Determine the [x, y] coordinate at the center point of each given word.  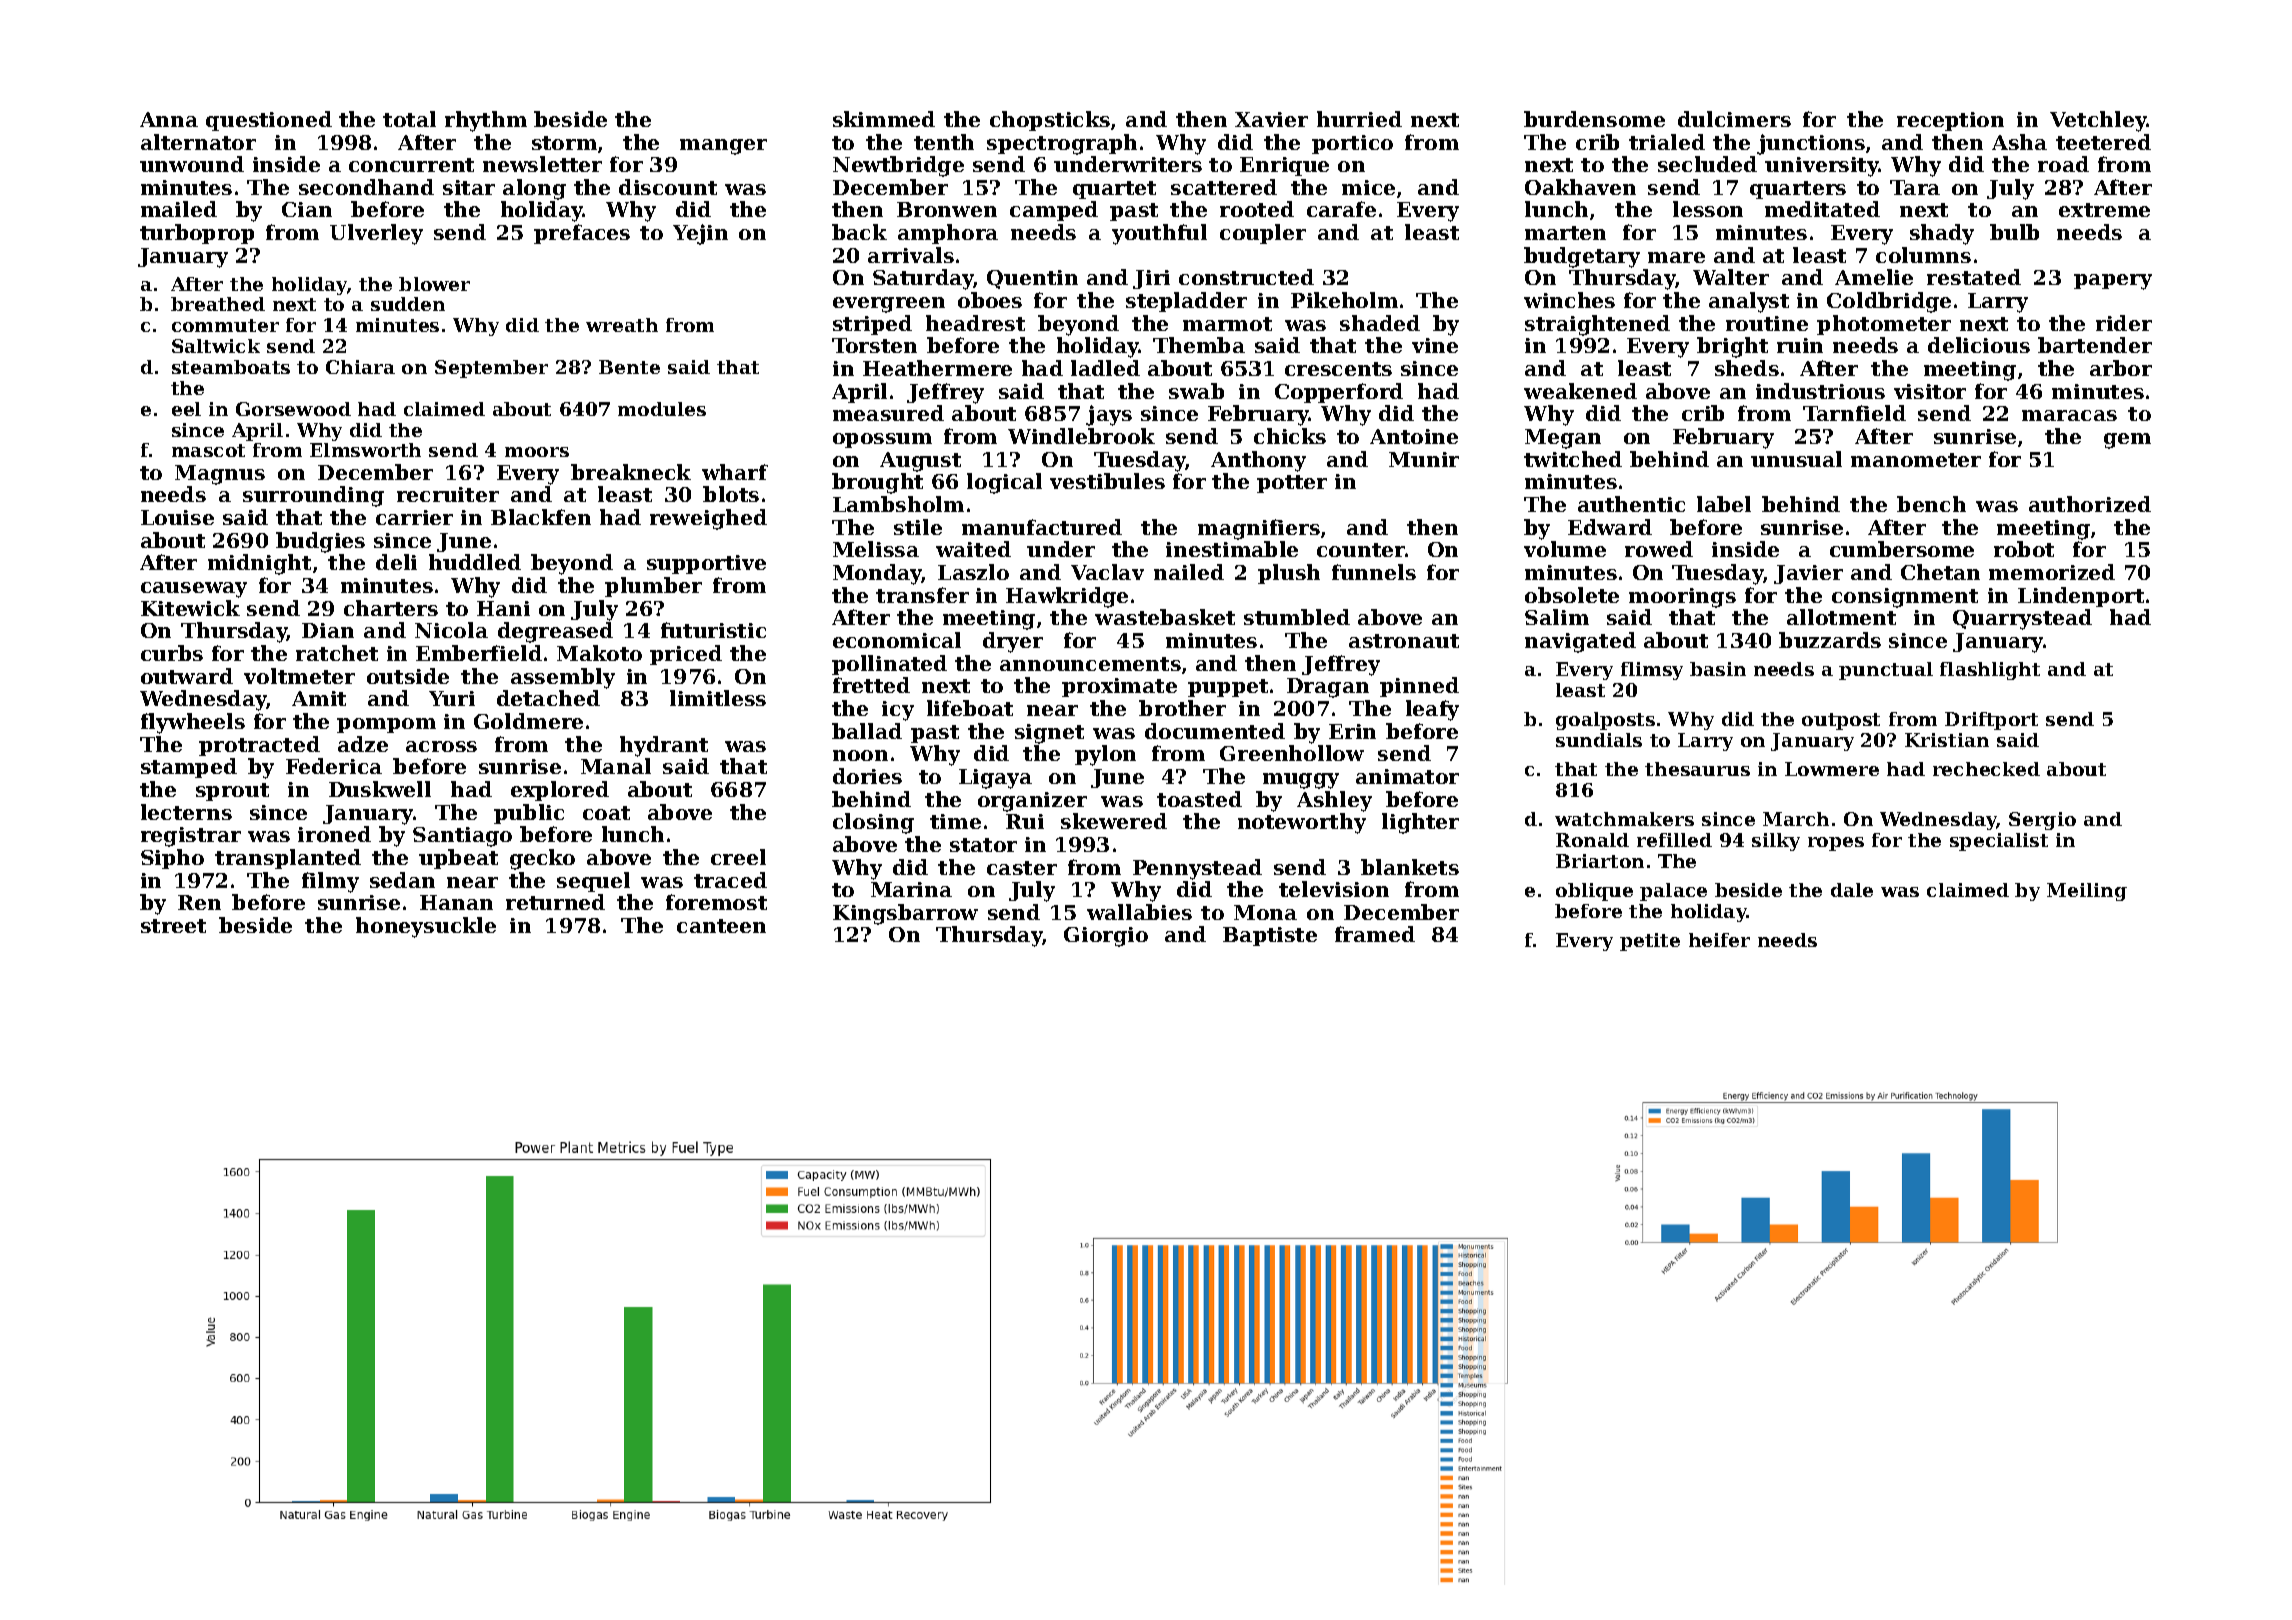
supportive [706, 564]
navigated [1580, 642]
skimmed [884, 119]
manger [723, 147]
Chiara [360, 367]
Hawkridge [1067, 597]
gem [2127, 441]
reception [1950, 121]
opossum [882, 440]
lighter [1420, 823]
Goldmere [528, 721]
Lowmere [1832, 769]
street [173, 926]
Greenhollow [1292, 753]
